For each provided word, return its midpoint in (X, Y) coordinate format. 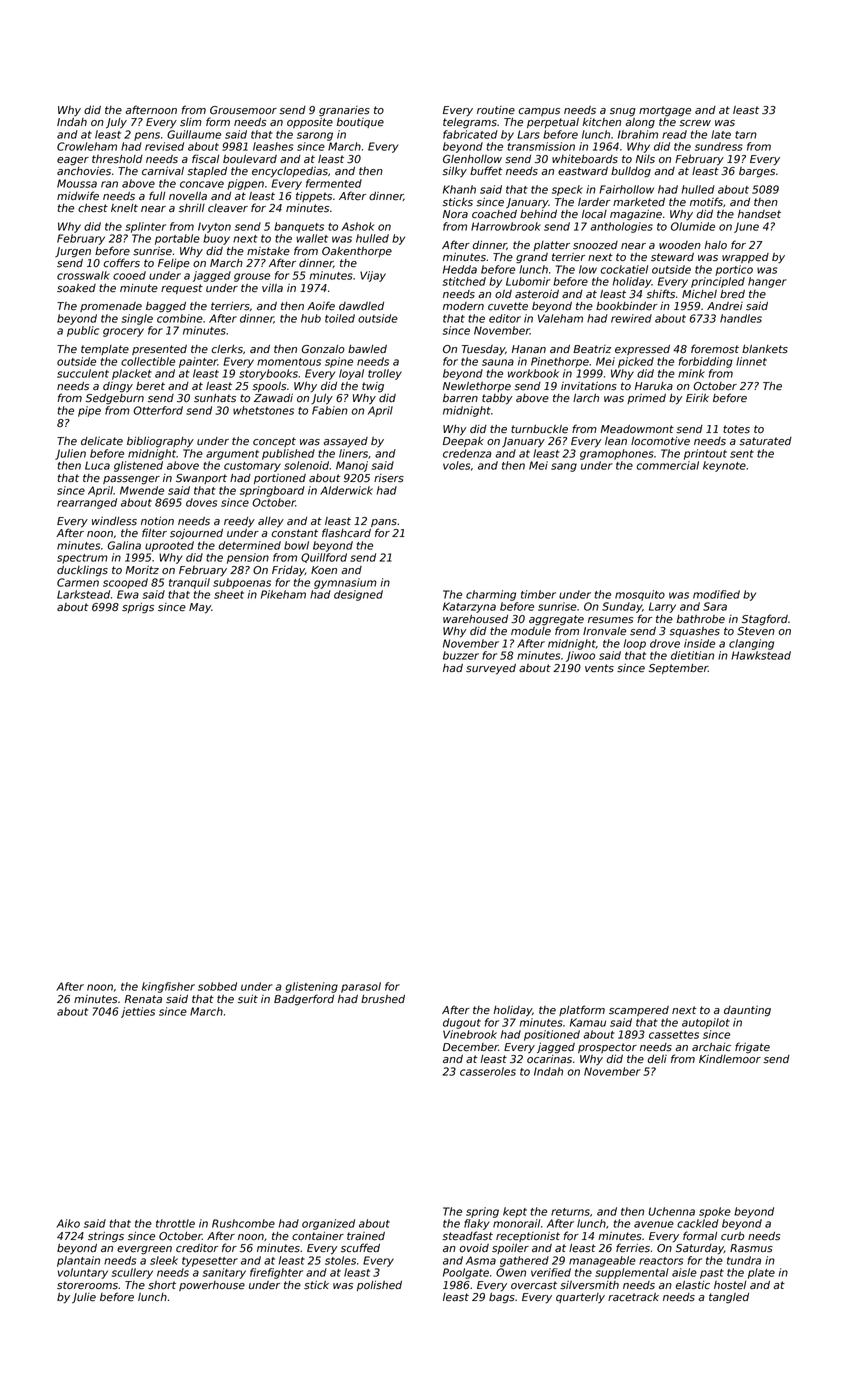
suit (248, 999)
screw (695, 123)
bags (502, 1298)
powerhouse (212, 1286)
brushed (383, 999)
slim (191, 122)
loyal (351, 374)
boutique (360, 123)
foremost (715, 349)
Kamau (588, 1022)
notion (157, 521)
